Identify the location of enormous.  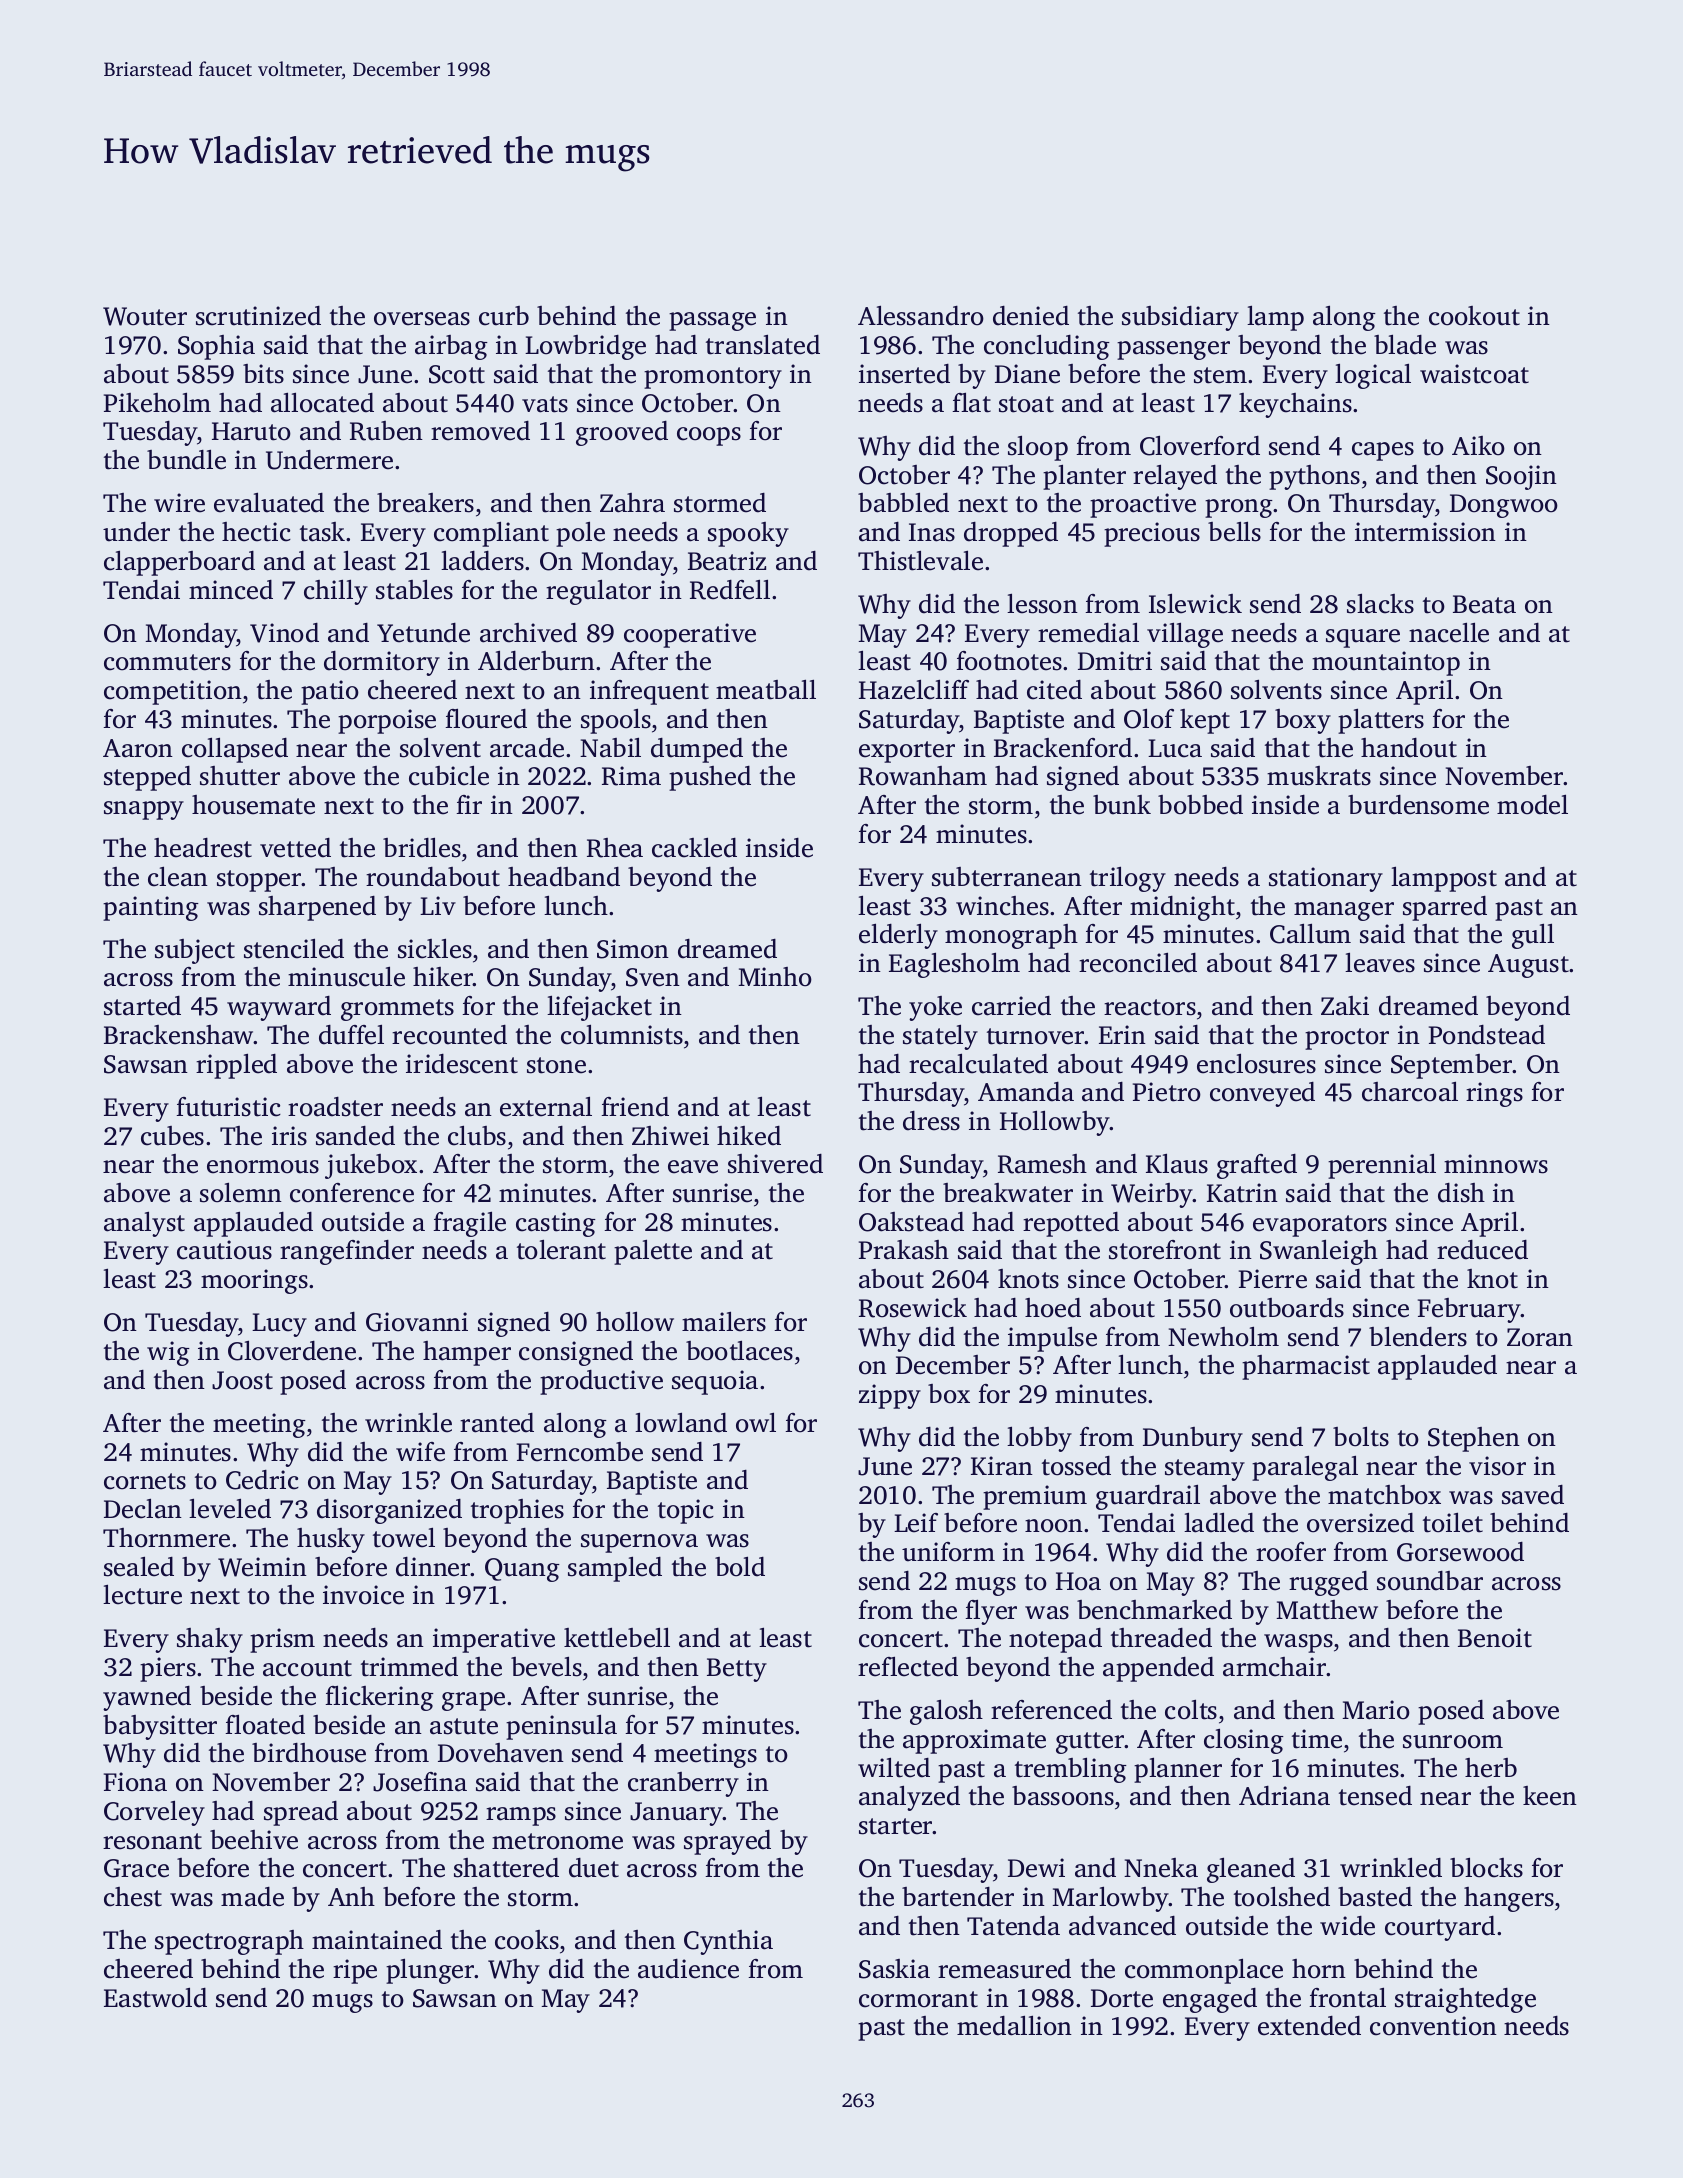
(263, 1167).
